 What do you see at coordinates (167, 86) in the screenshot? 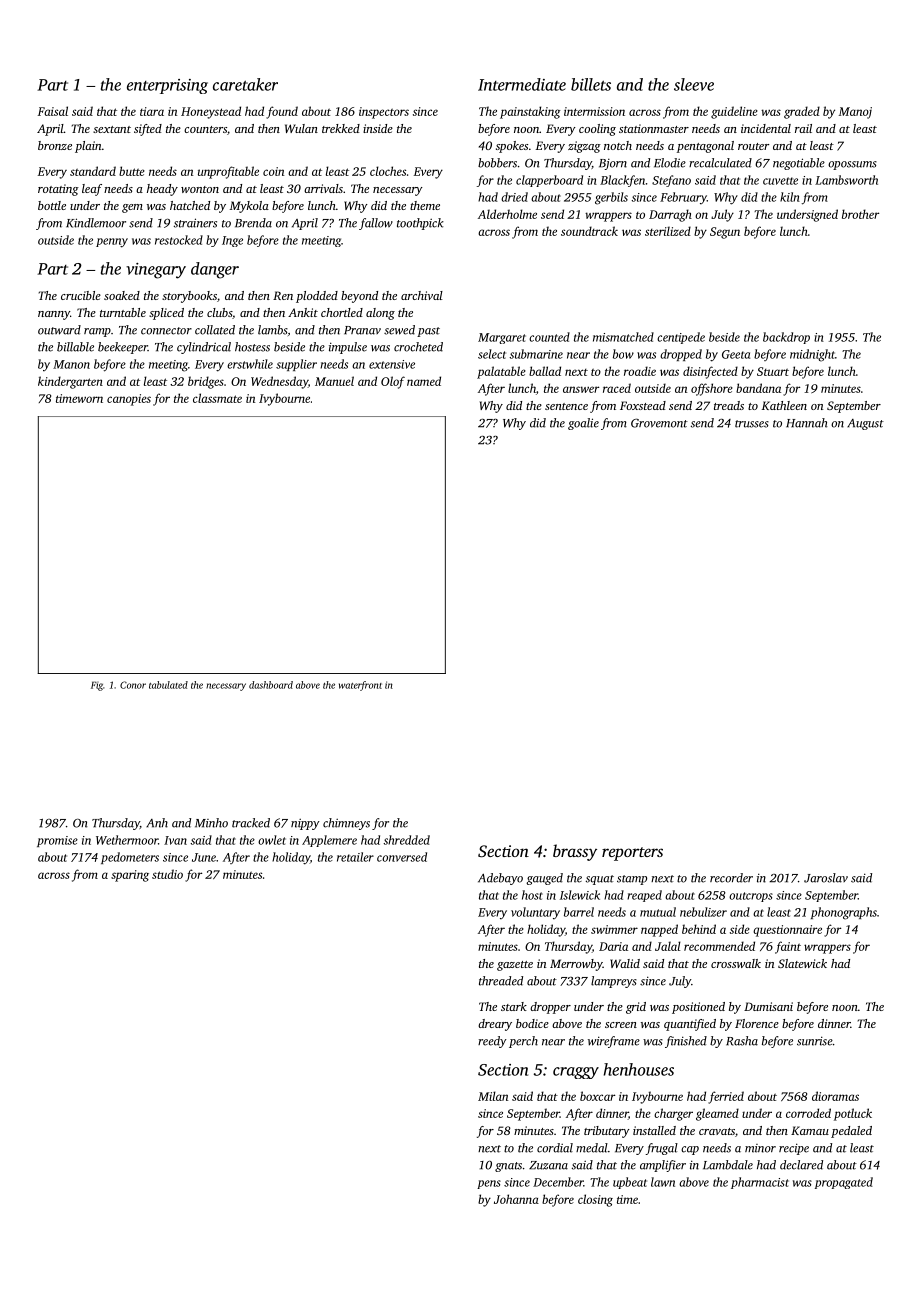
I see `enterprising` at bounding box center [167, 86].
